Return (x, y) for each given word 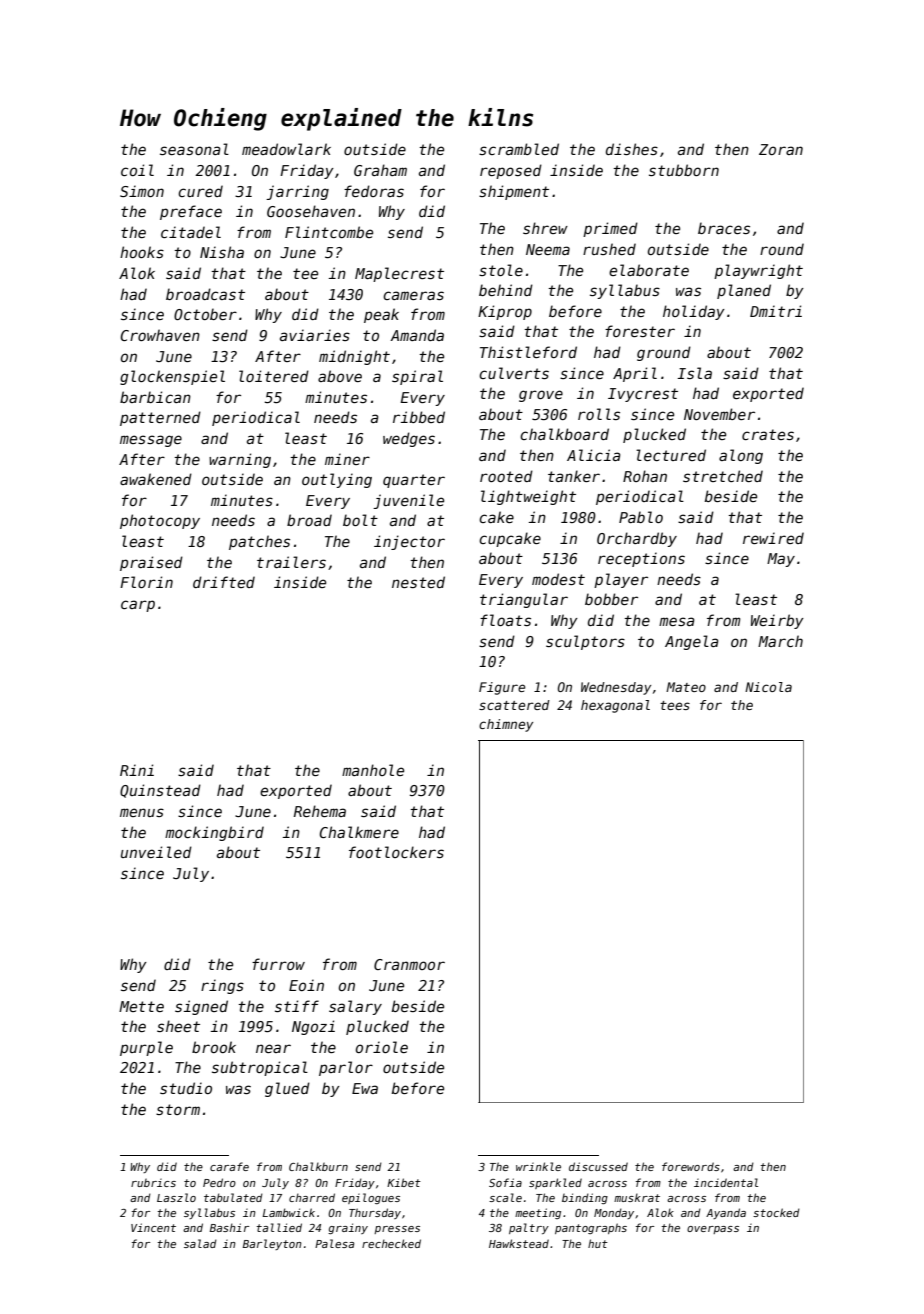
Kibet (404, 1182)
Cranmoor (409, 964)
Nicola (768, 687)
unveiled (156, 852)
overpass (713, 1230)
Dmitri (776, 311)
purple (146, 1048)
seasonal (194, 149)
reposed (511, 171)
